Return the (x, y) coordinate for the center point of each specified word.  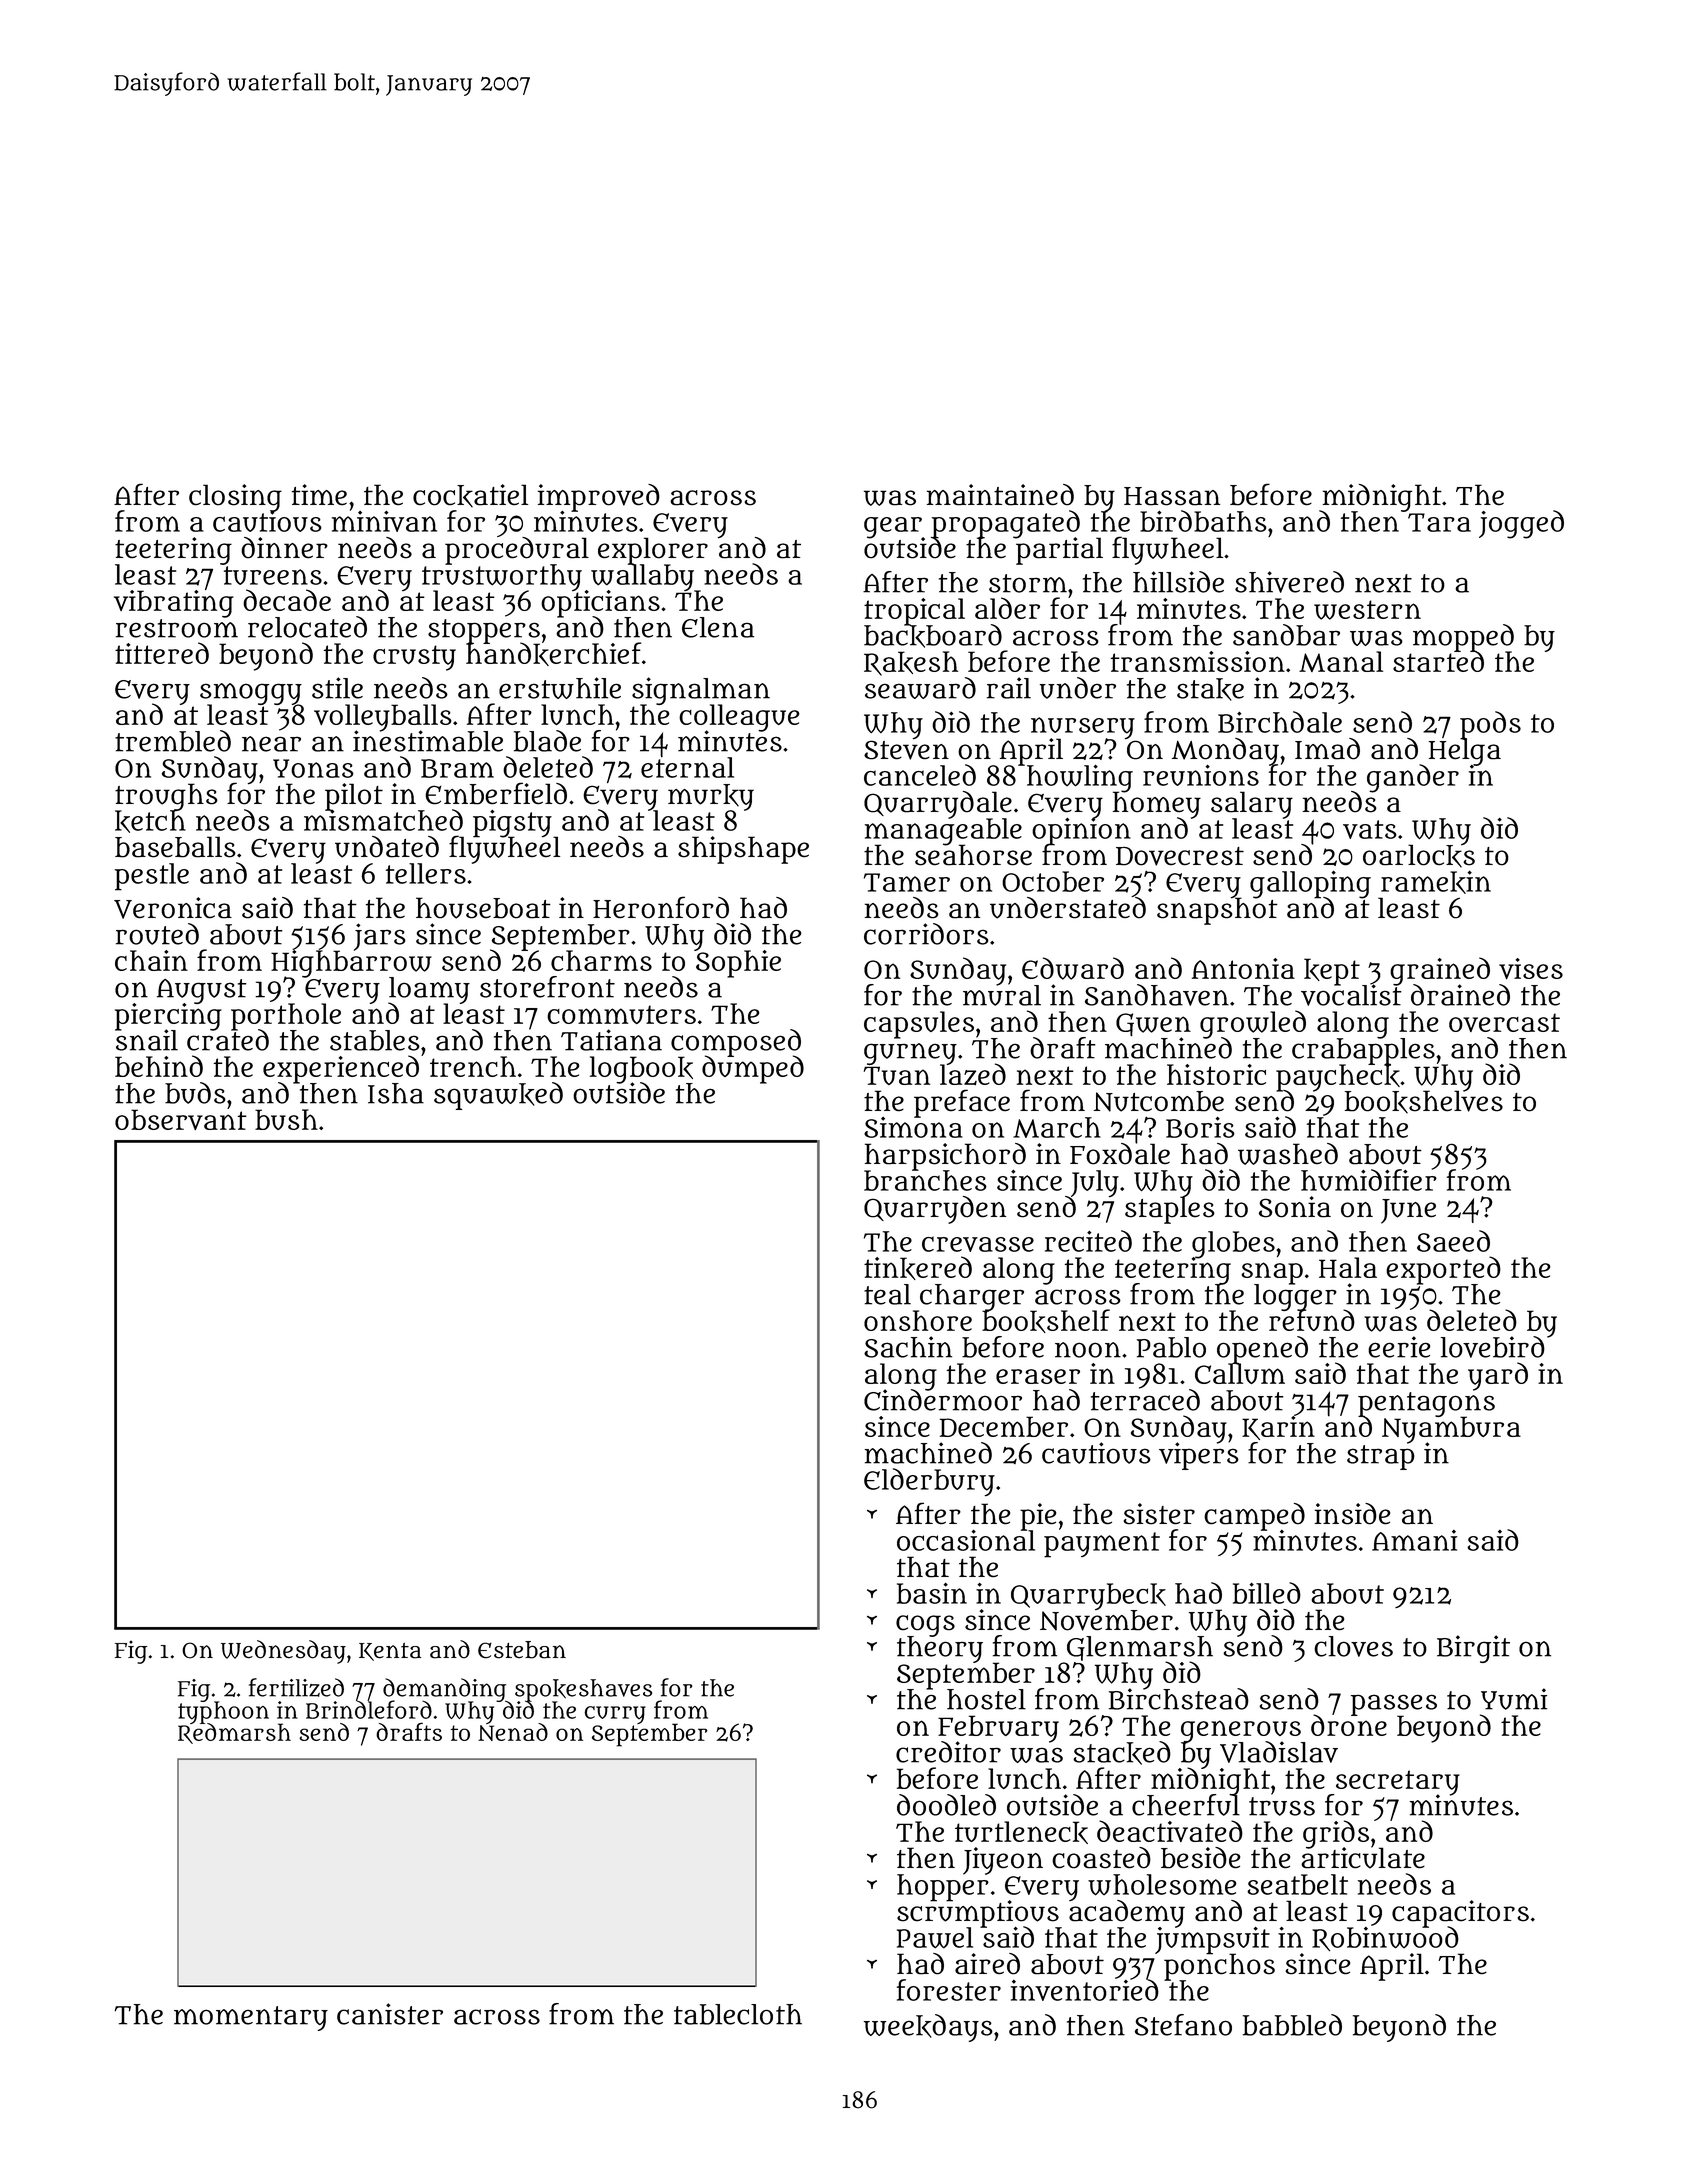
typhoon (223, 1713)
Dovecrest (1180, 856)
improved (599, 497)
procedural (517, 550)
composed (736, 1042)
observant (181, 1119)
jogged (1521, 524)
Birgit (1473, 1649)
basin (932, 1593)
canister (390, 2014)
